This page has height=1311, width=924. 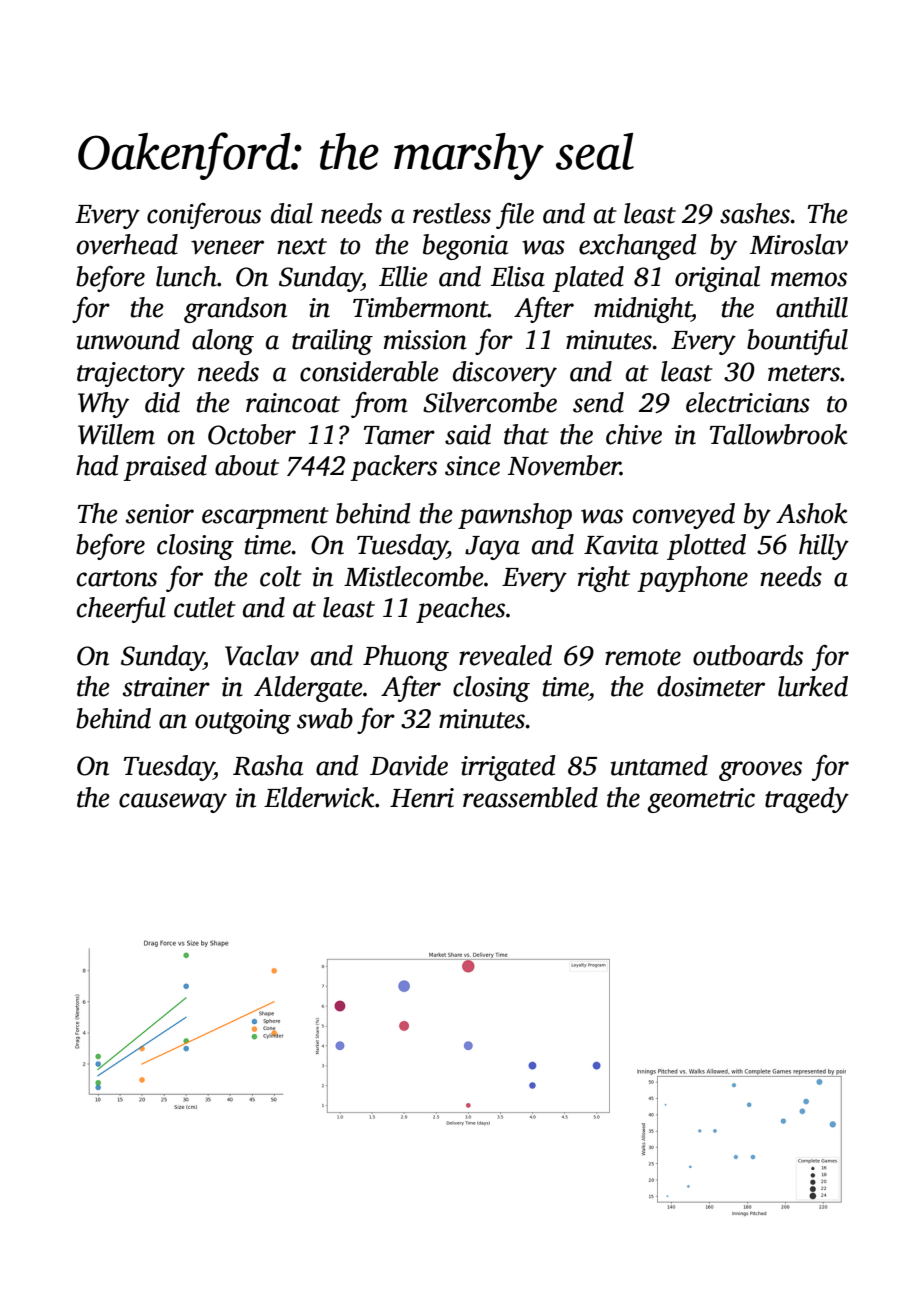 I want to click on sashes, so click(x=755, y=213).
